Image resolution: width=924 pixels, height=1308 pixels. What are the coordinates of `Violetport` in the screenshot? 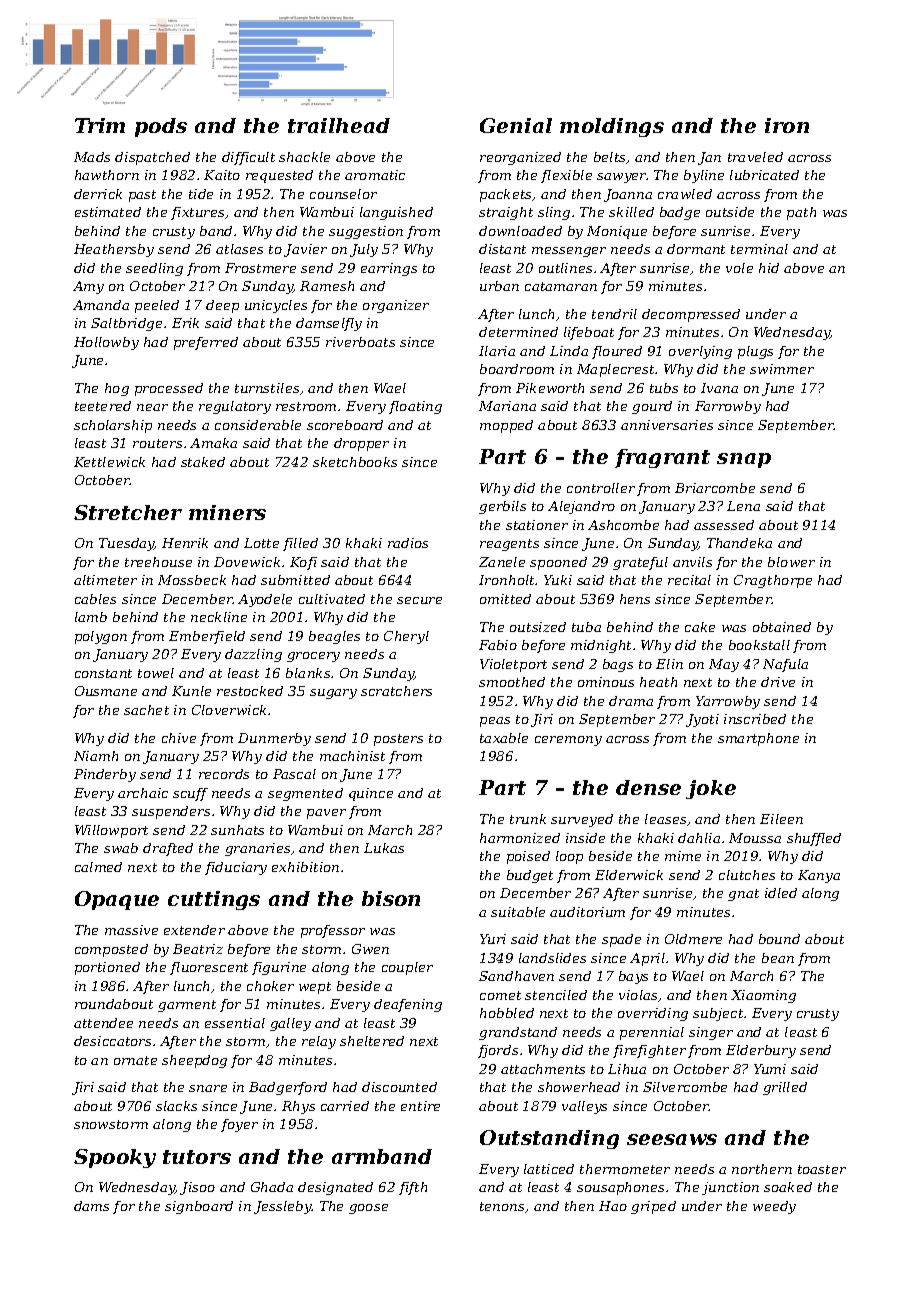 It's located at (513, 665).
